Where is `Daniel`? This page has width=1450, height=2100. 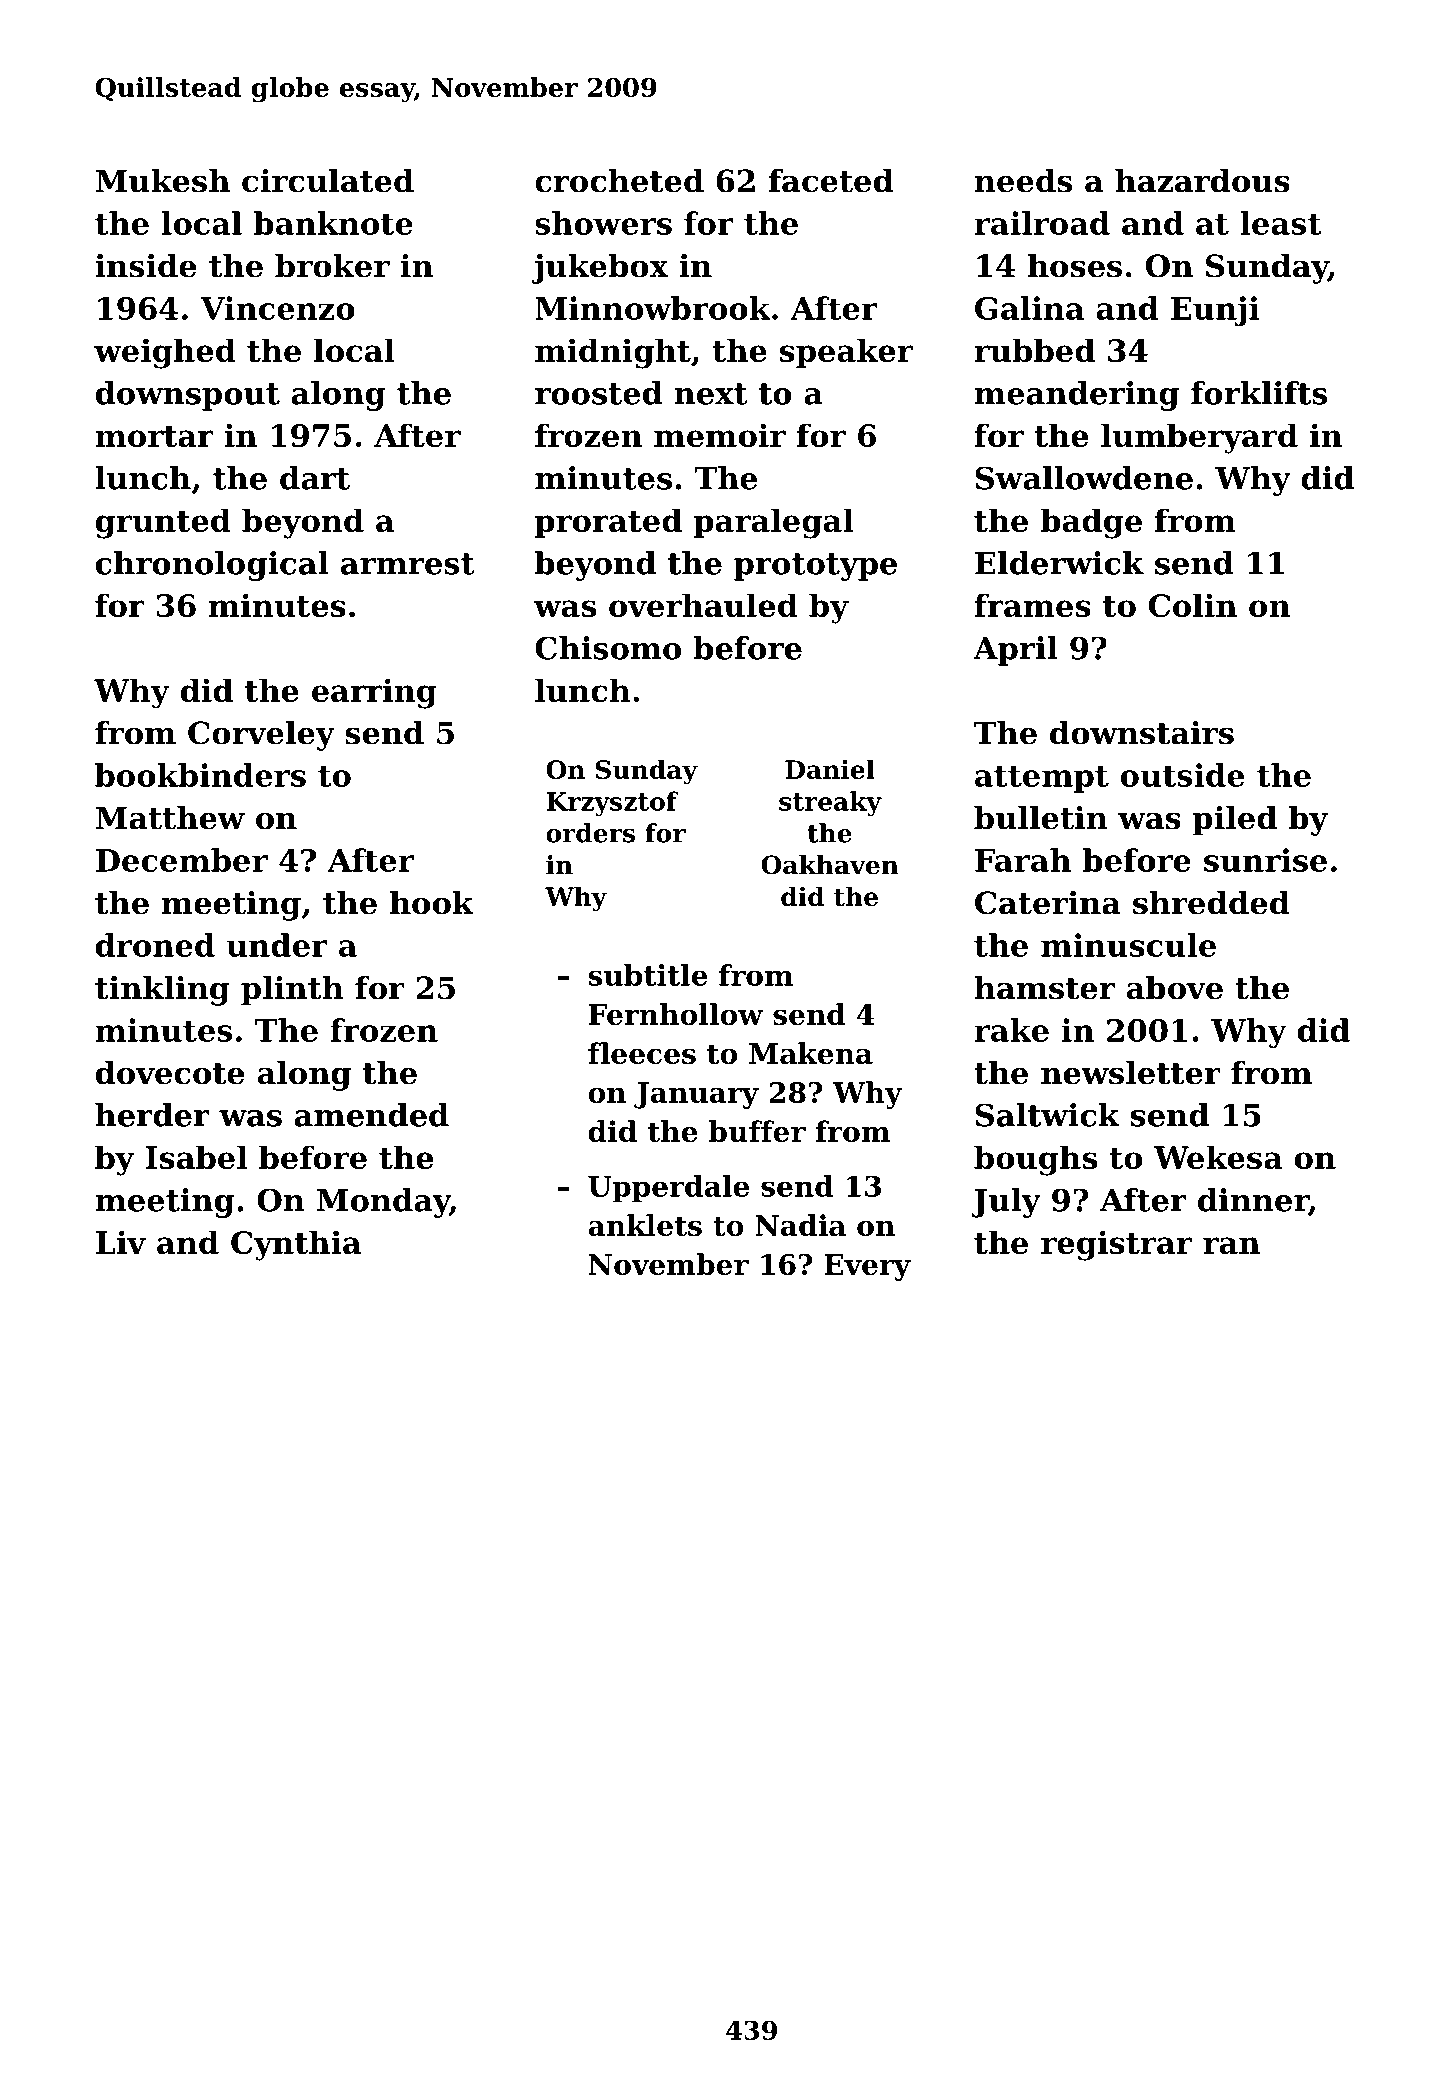 Daniel is located at coordinates (830, 769).
